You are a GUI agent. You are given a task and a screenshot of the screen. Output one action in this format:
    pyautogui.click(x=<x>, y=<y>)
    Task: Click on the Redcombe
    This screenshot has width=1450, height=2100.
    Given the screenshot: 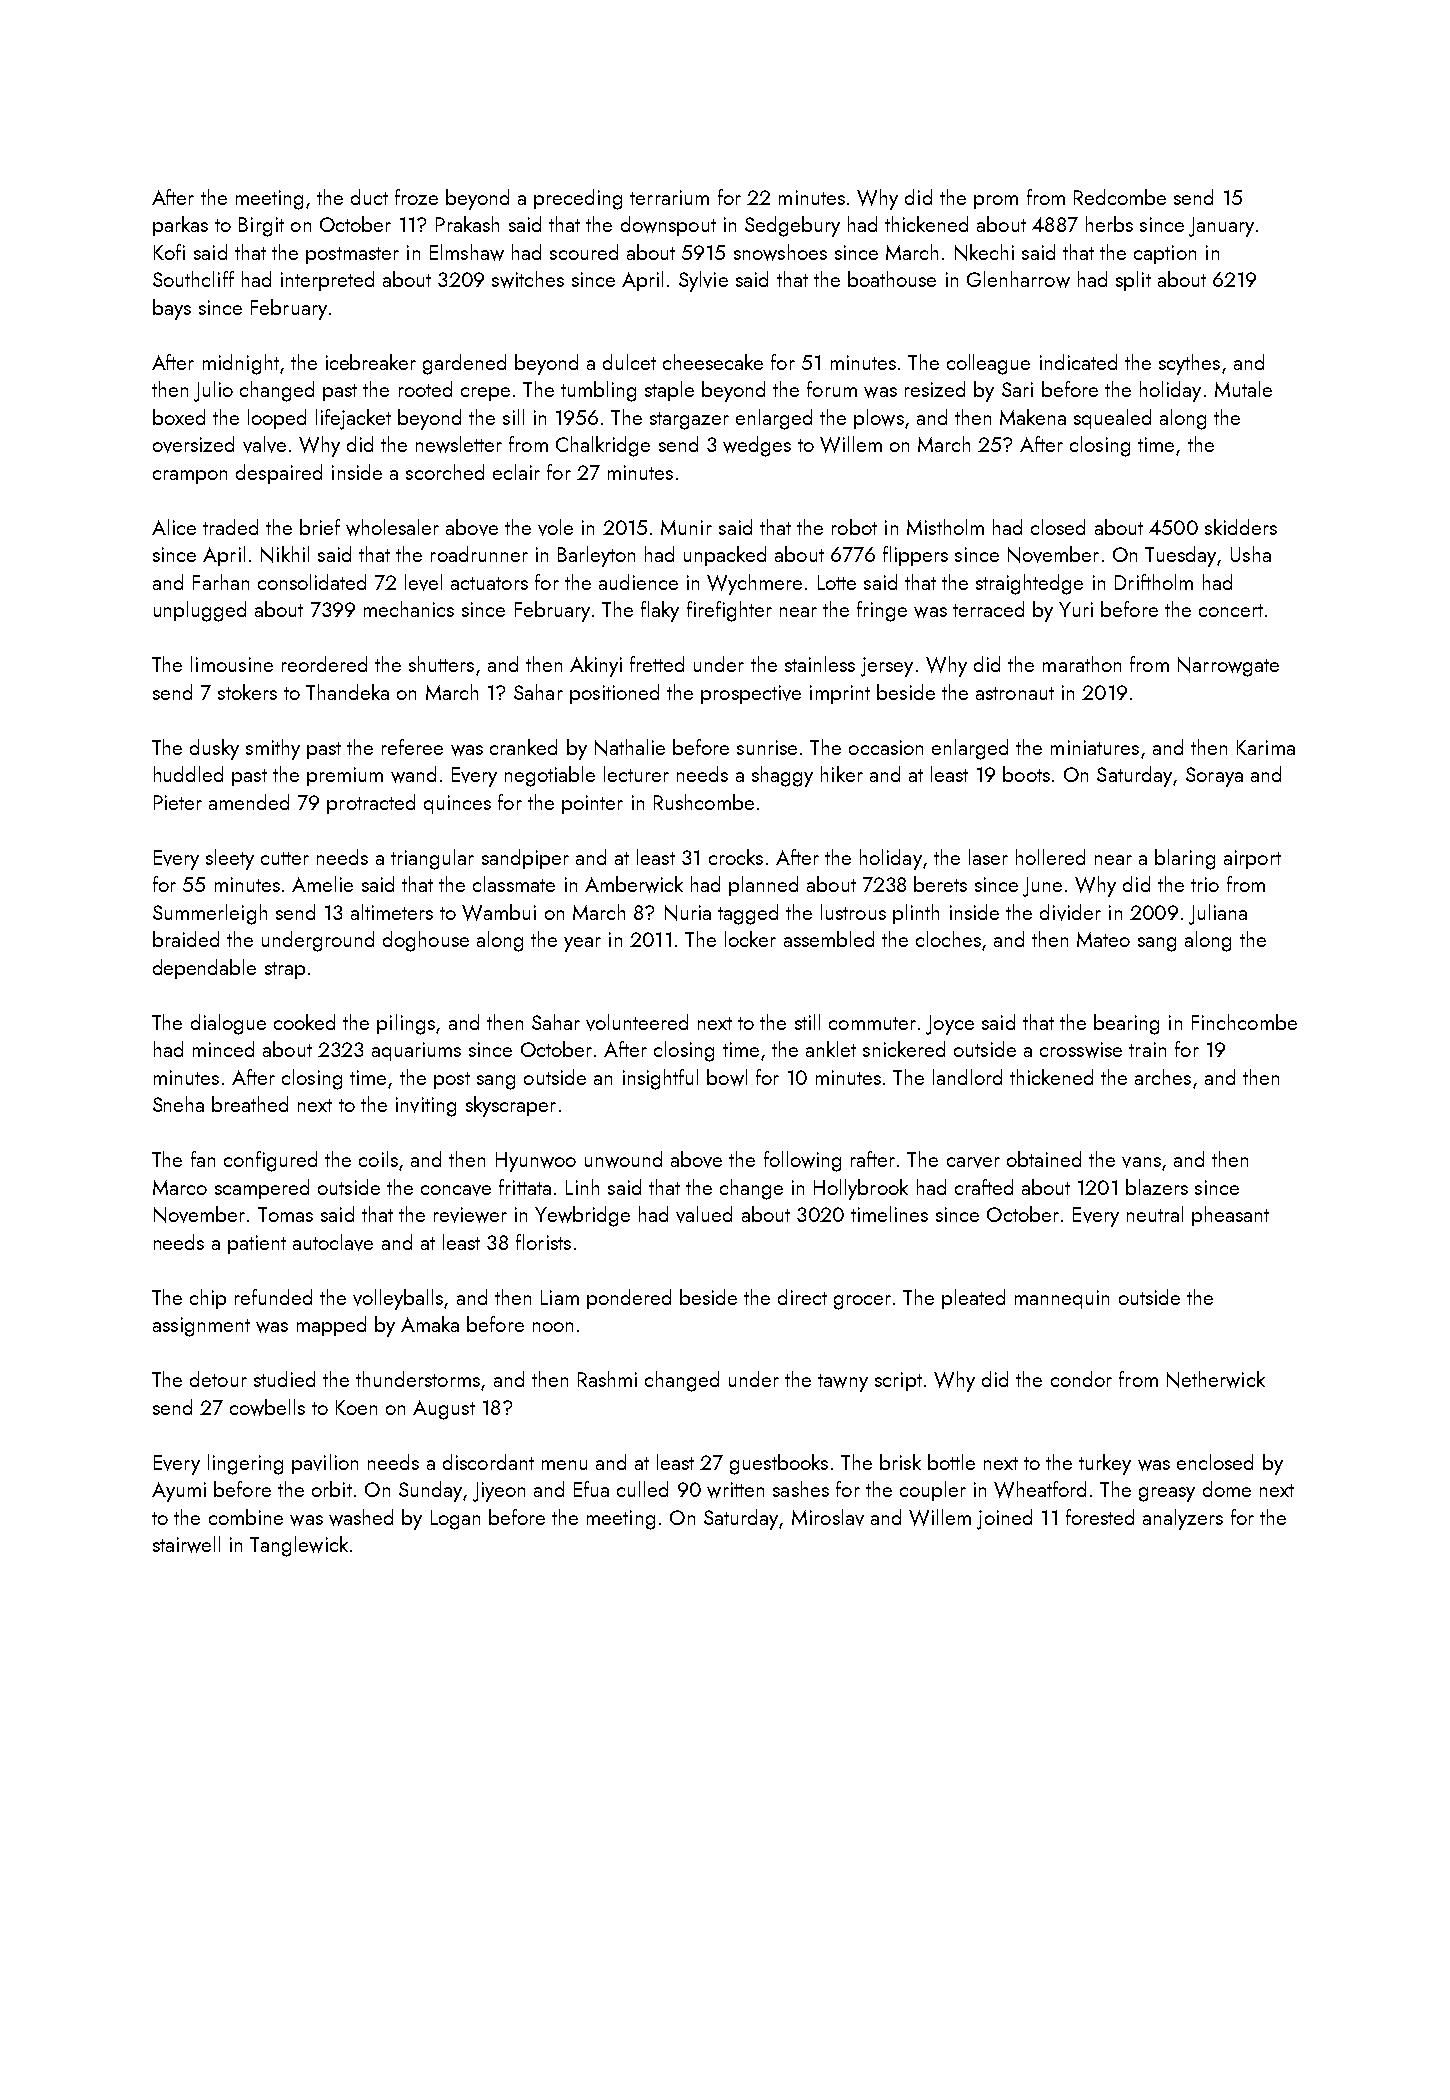 What is the action you would take?
    pyautogui.click(x=1120, y=197)
